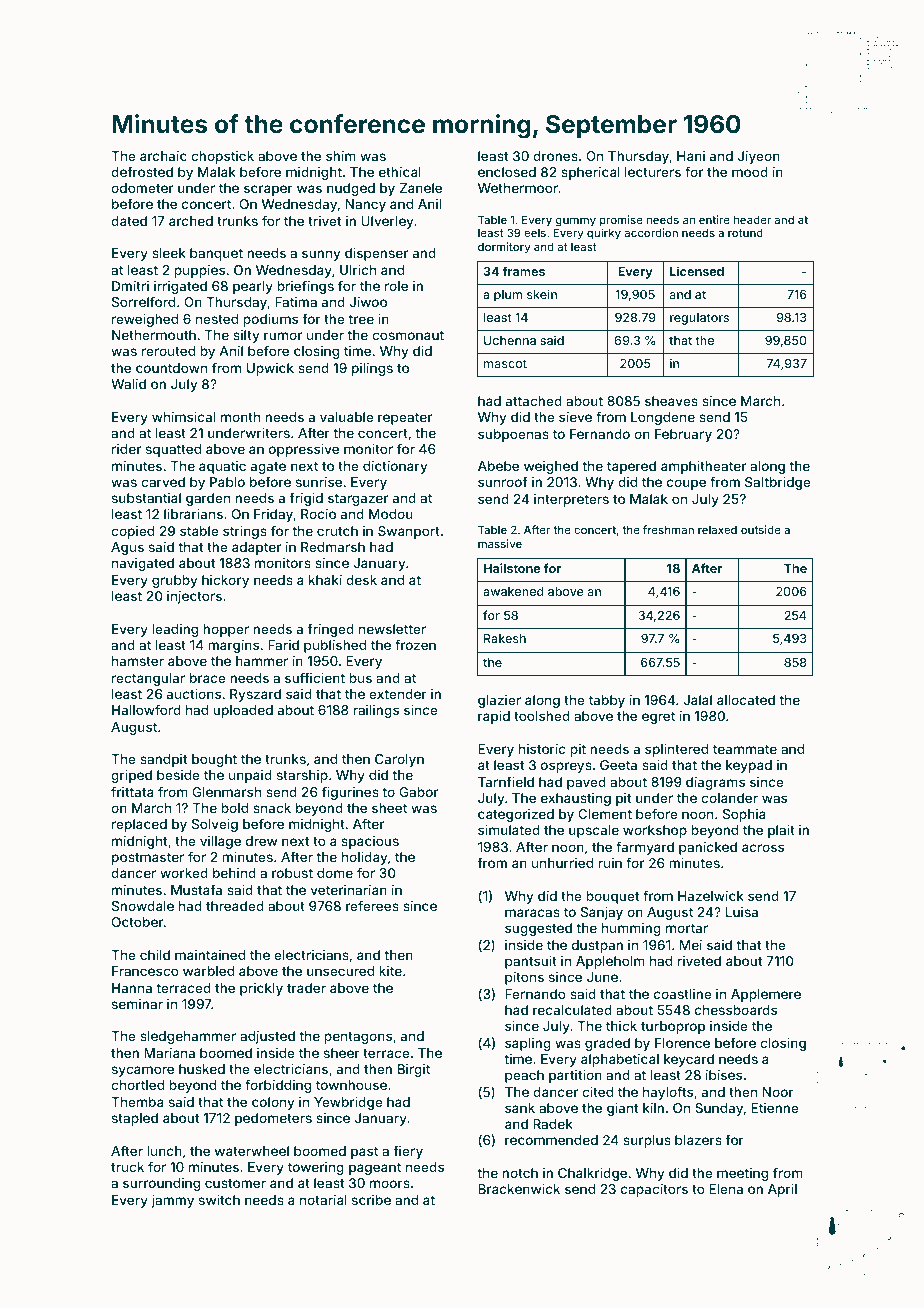 The height and width of the image is (1308, 924). I want to click on Sorrelford, so click(143, 301).
